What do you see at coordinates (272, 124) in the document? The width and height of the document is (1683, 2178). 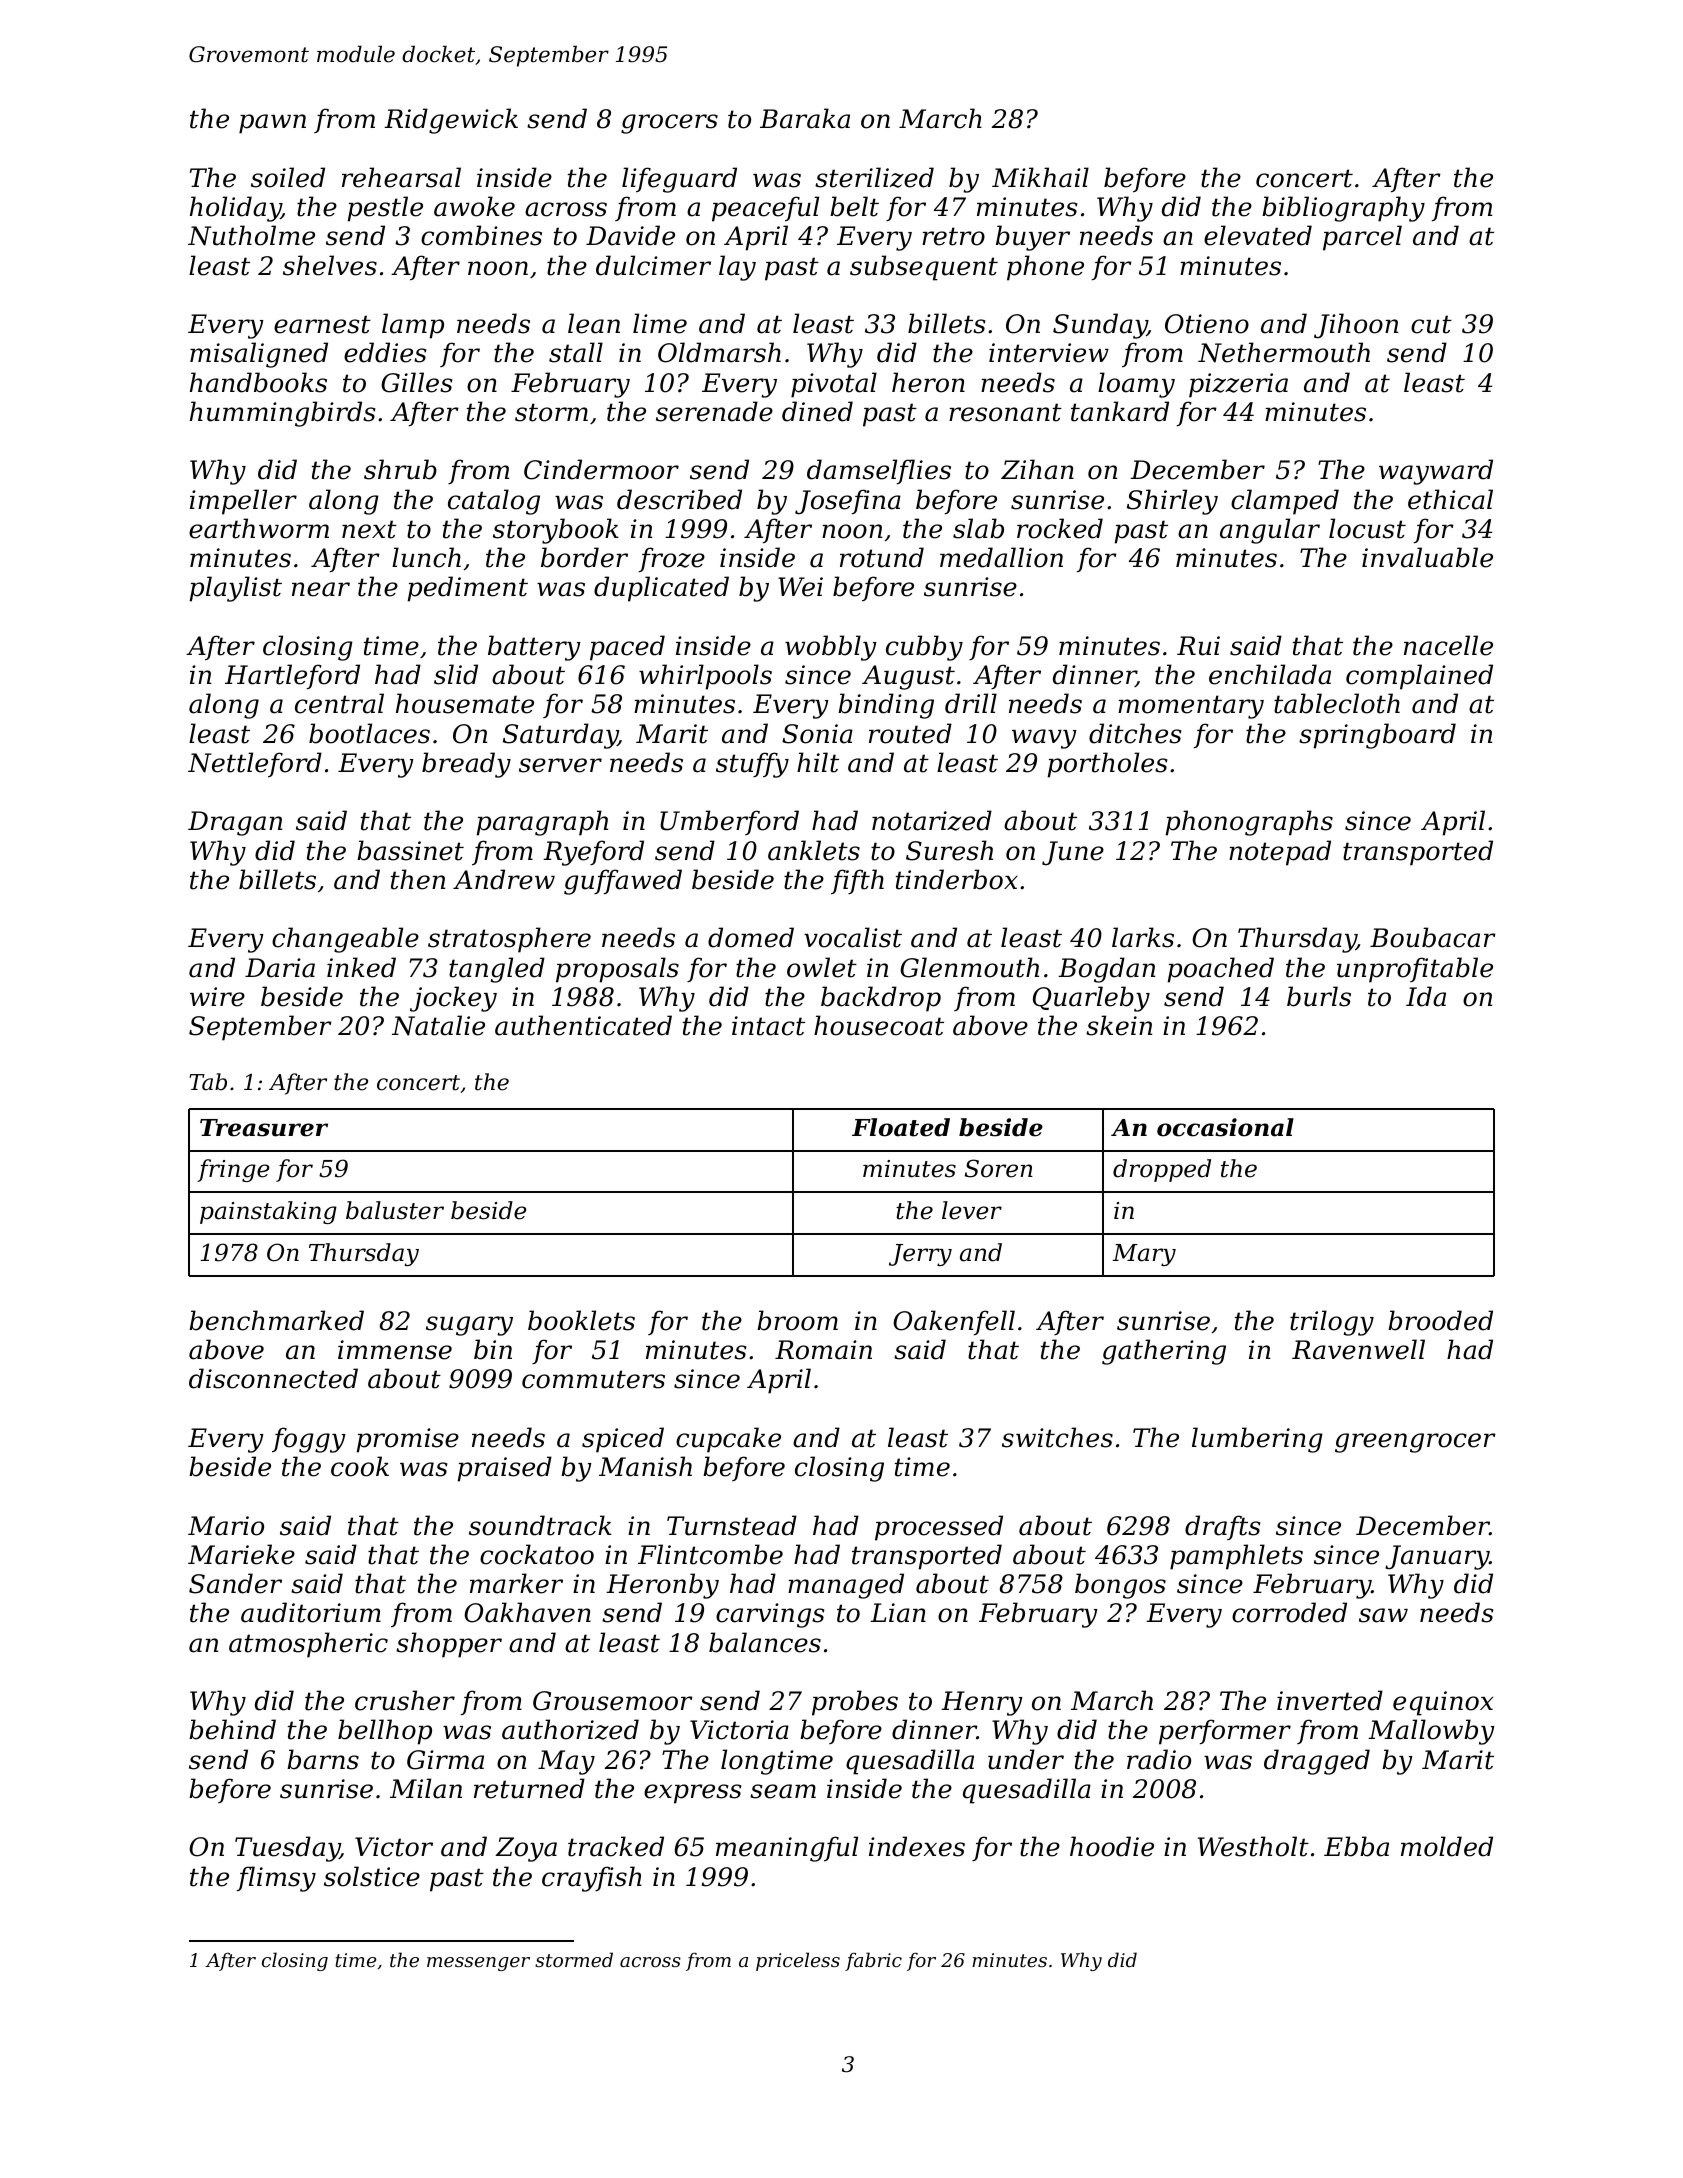 I see `pawn` at bounding box center [272, 124].
